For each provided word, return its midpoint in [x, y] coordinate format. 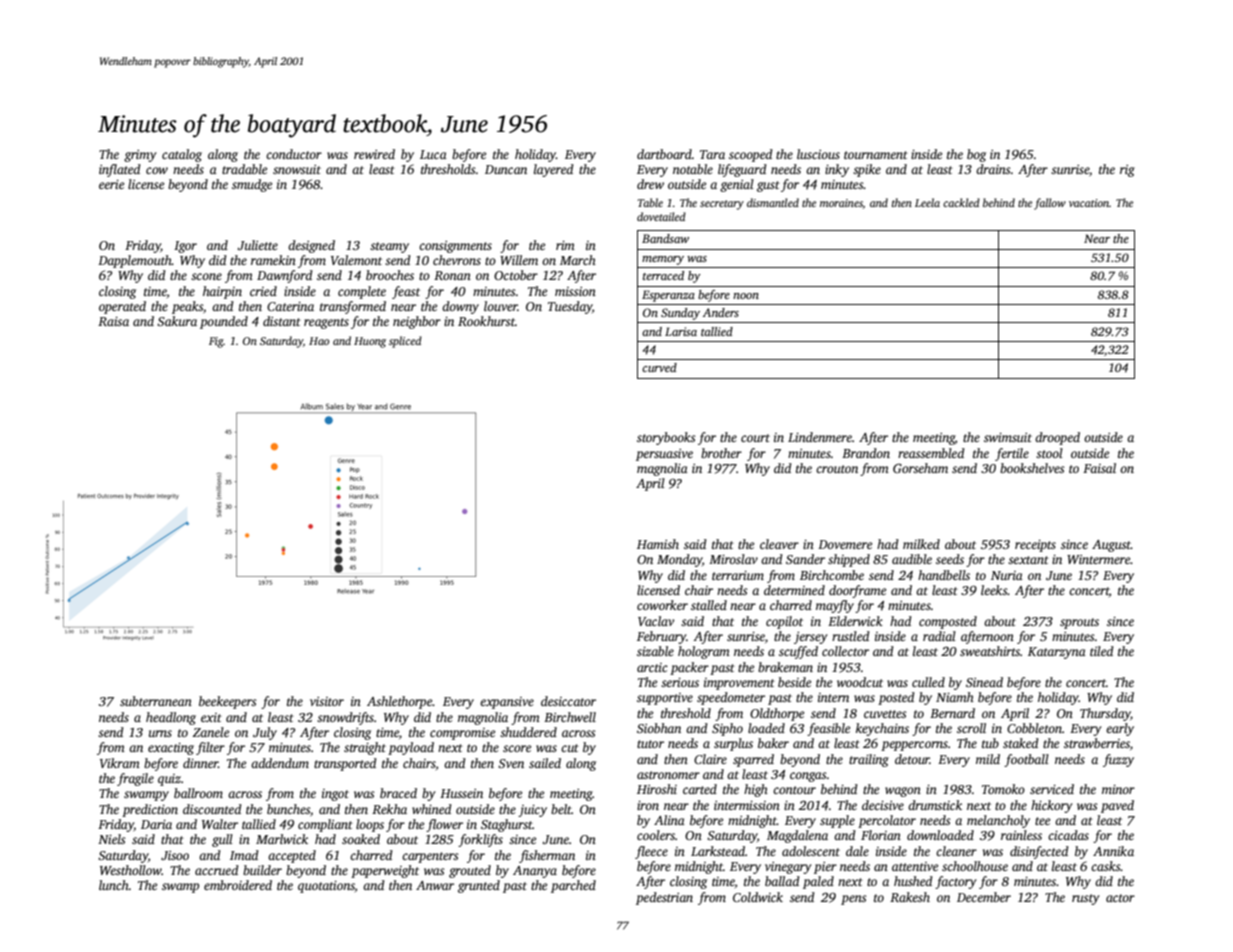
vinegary [788, 868]
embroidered [238, 885]
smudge [252, 185]
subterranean [156, 701]
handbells [944, 575]
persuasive [664, 455]
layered [554, 170]
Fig [216, 342]
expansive [507, 703]
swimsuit [1008, 437]
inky [837, 170]
